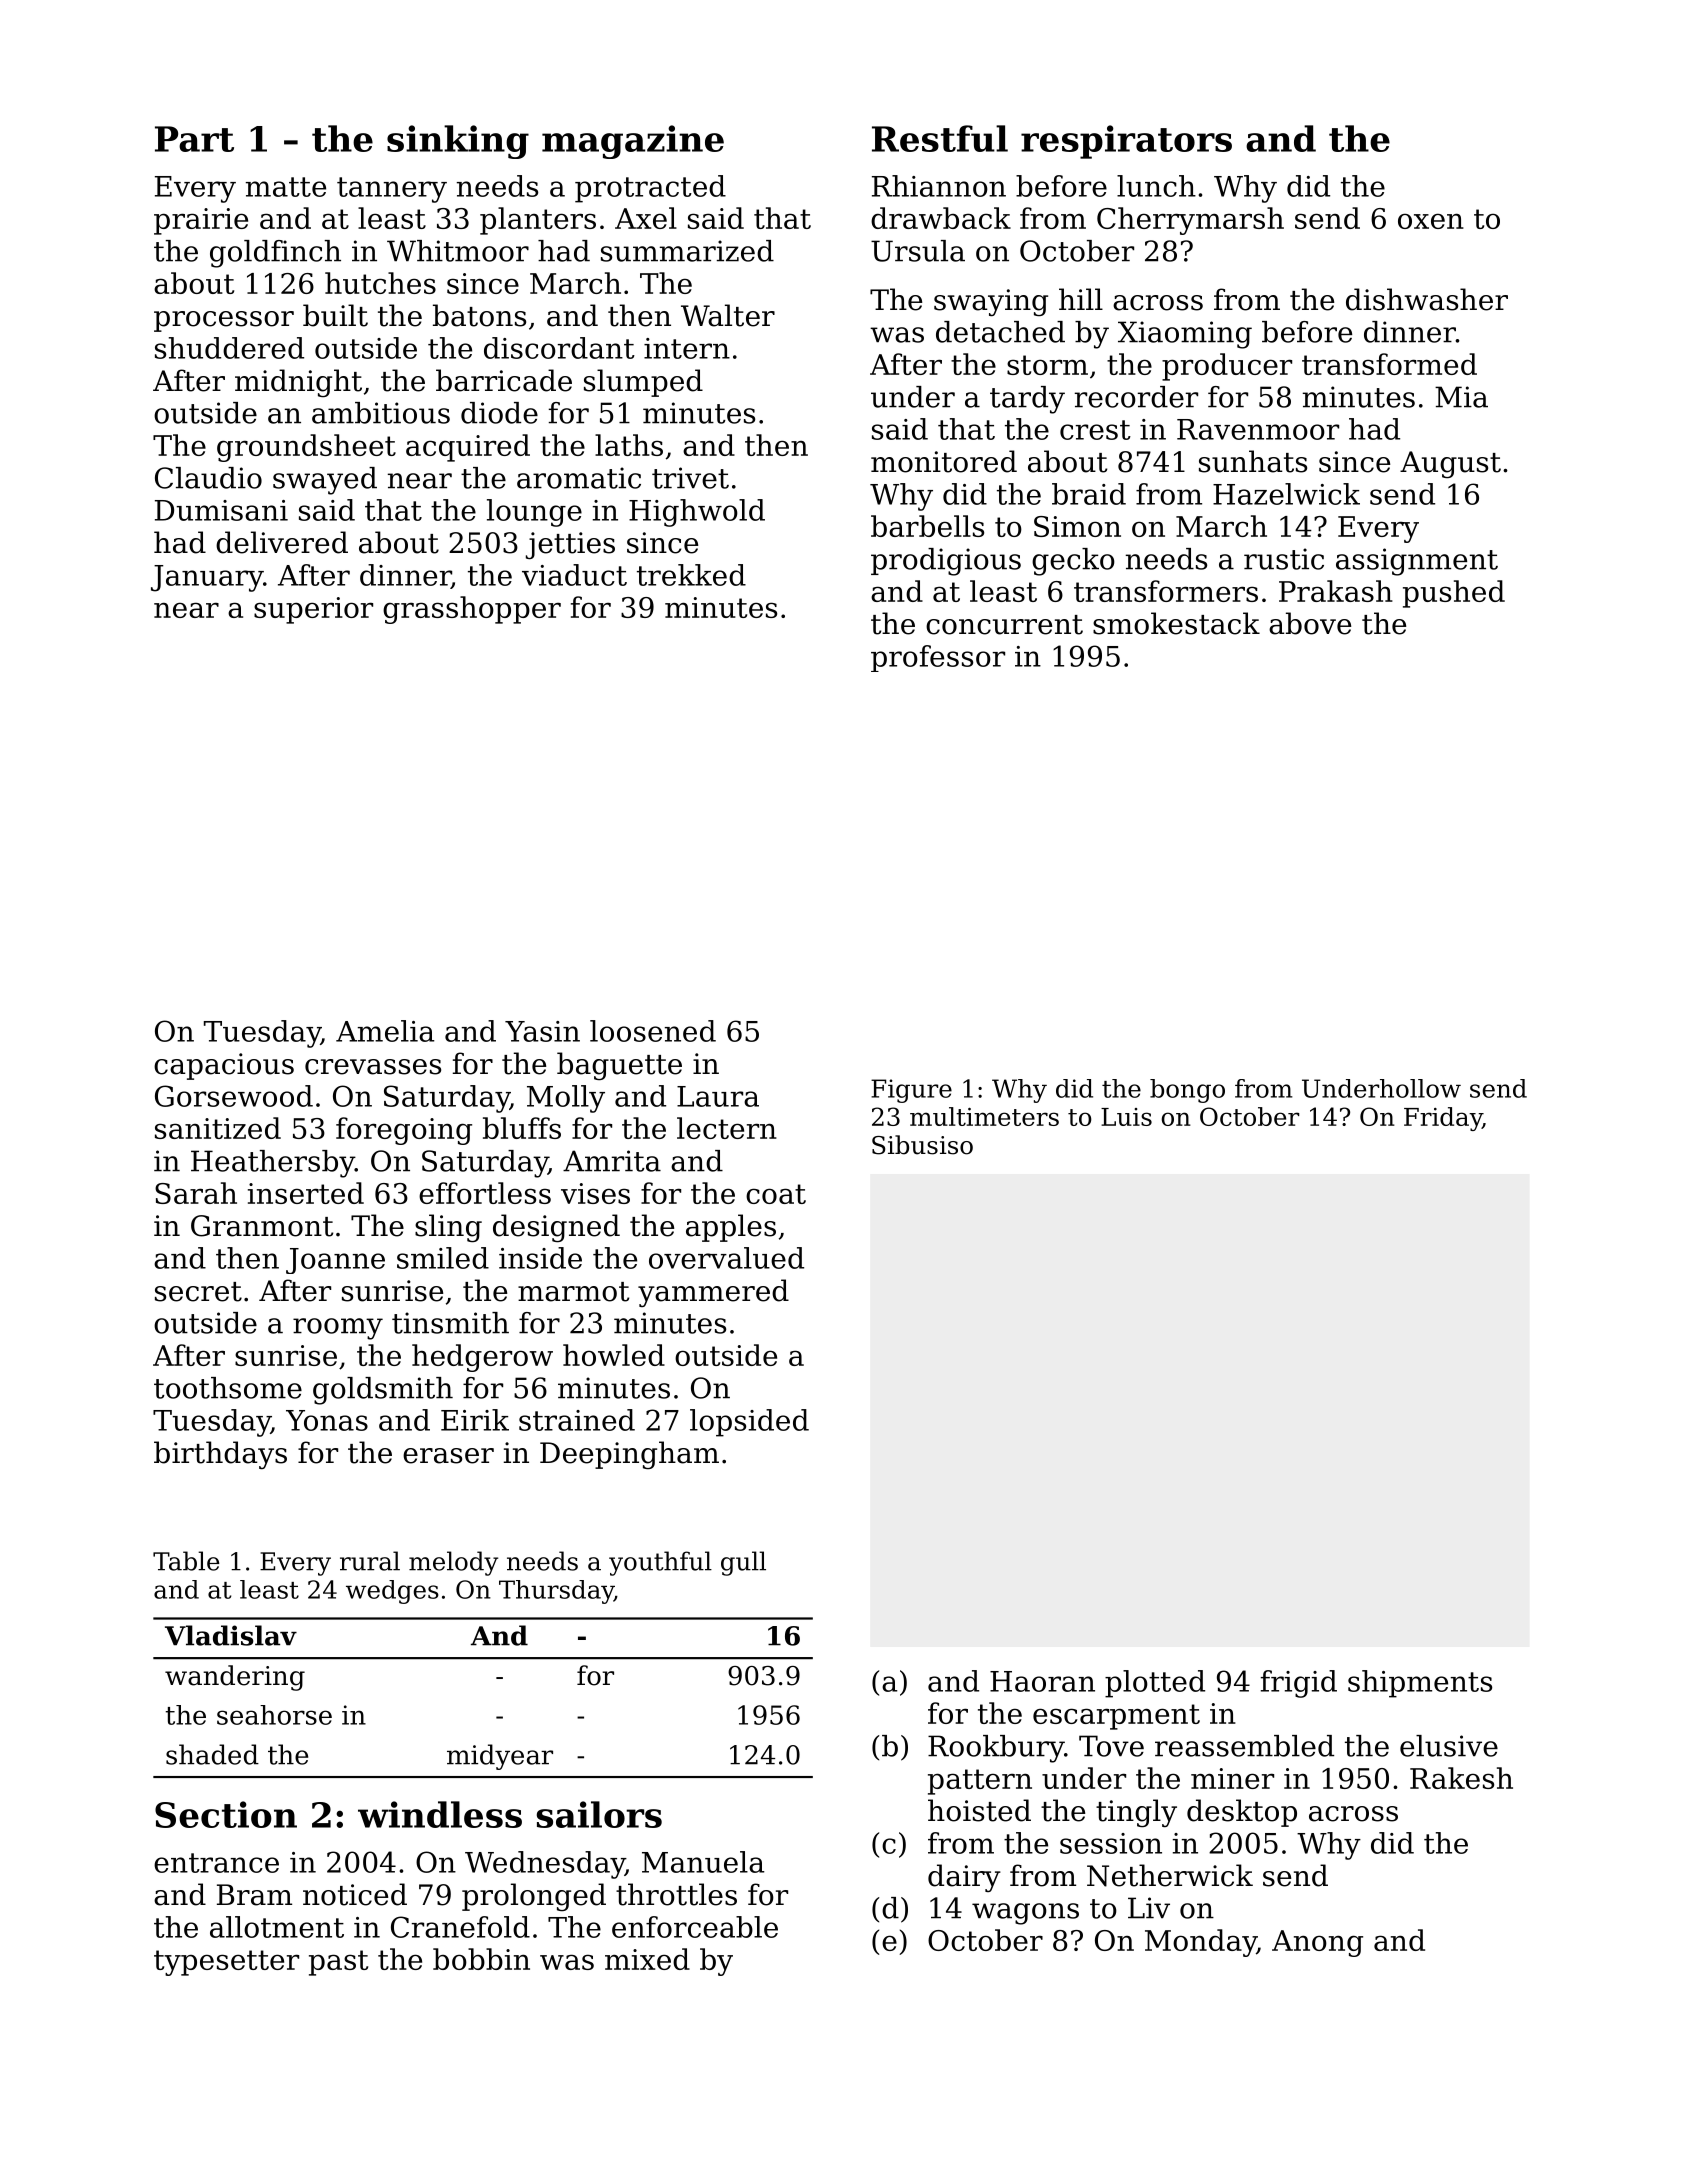 The height and width of the screenshot is (2178, 1683). I want to click on Anong, so click(1317, 1943).
